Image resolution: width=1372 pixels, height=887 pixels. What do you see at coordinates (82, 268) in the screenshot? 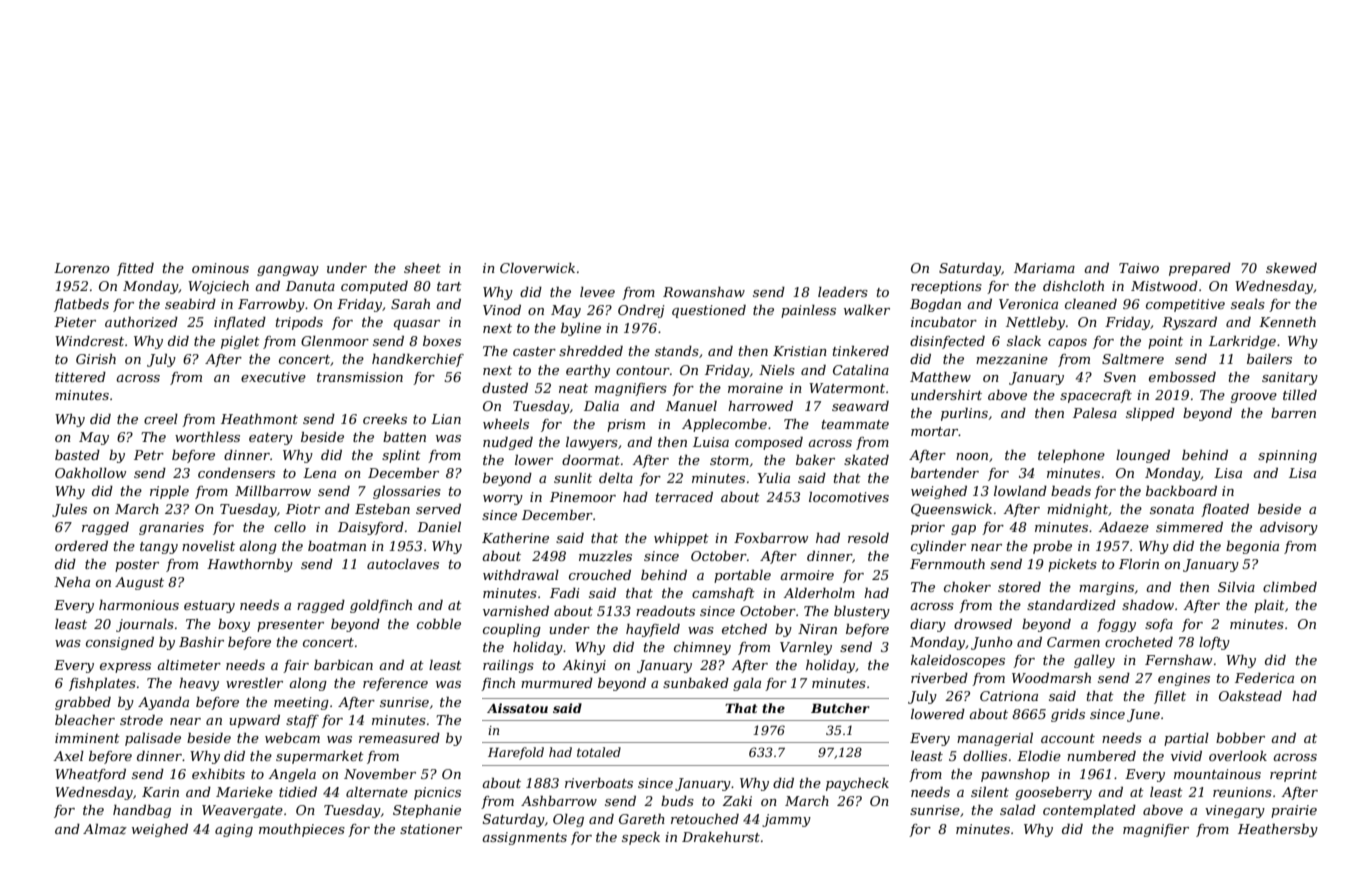
I see `Lorenzo` at bounding box center [82, 268].
